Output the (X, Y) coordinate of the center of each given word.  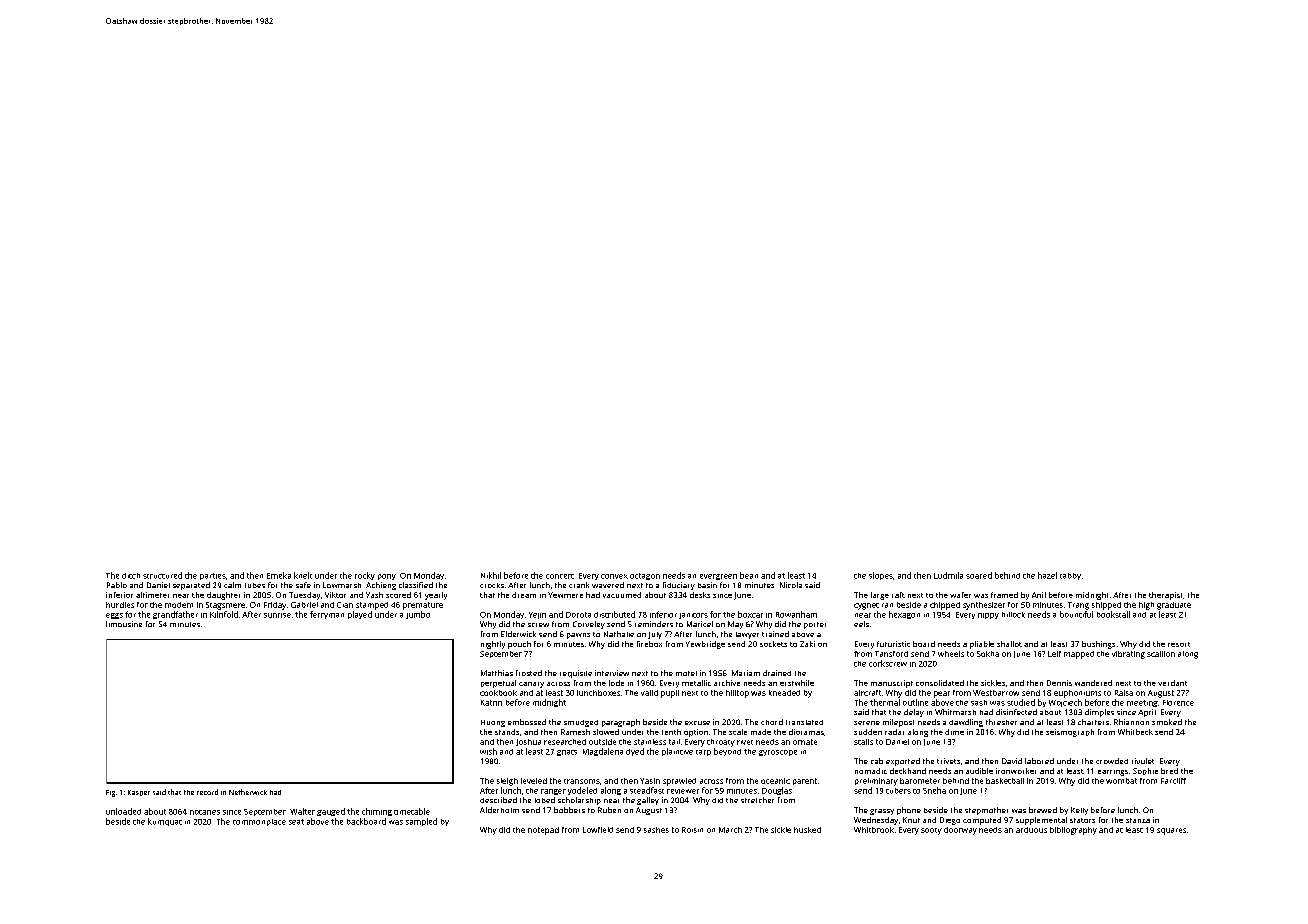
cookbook (498, 693)
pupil (670, 694)
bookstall (1113, 614)
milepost (898, 723)
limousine (124, 624)
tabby (1070, 576)
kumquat (165, 822)
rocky (365, 576)
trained (775, 634)
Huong (493, 723)
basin (707, 585)
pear (942, 694)
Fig (110, 793)
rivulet (1143, 761)
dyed (635, 752)
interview (612, 673)
